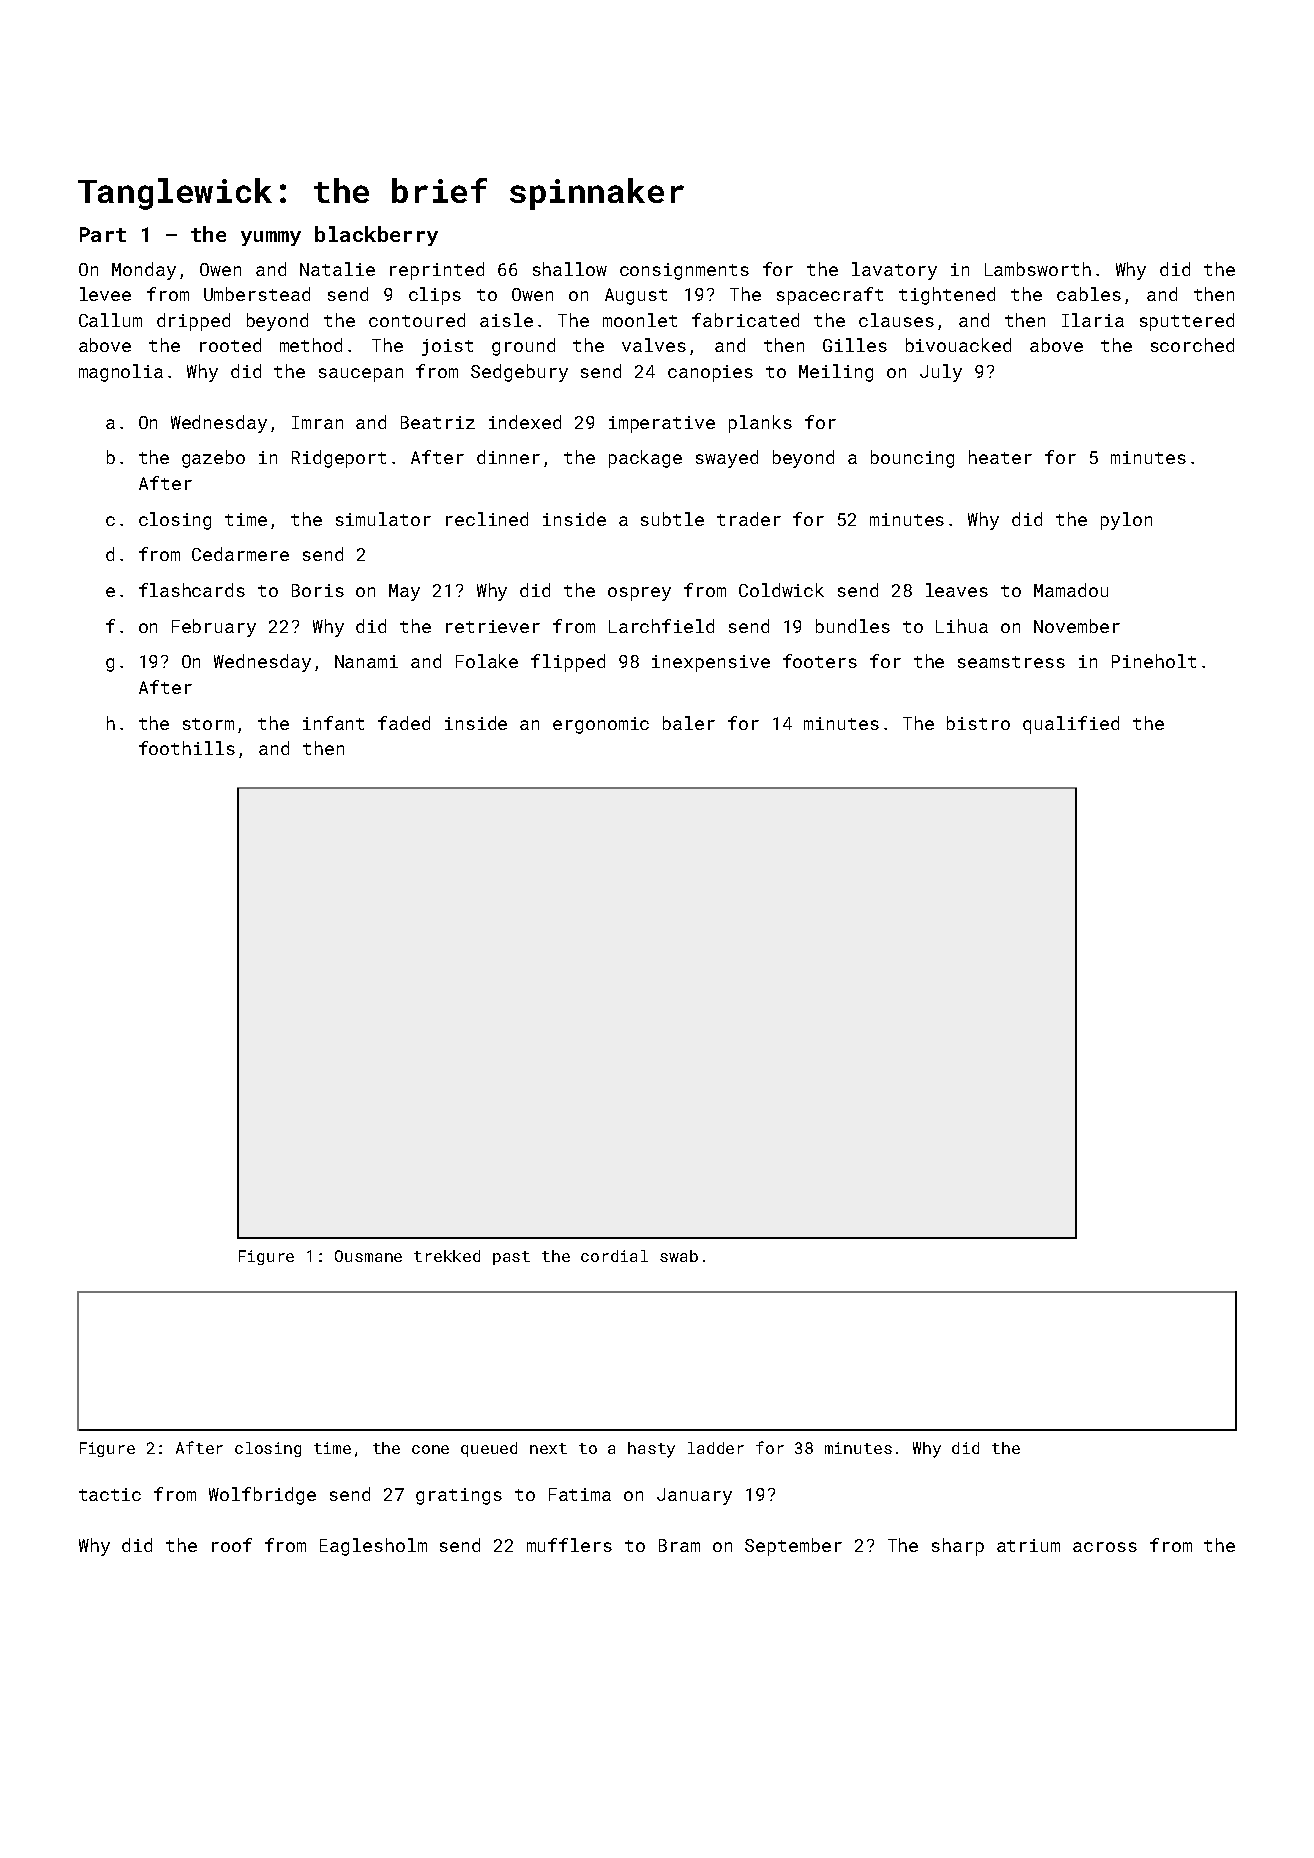  What do you see at coordinates (689, 723) in the screenshot?
I see `baler` at bounding box center [689, 723].
